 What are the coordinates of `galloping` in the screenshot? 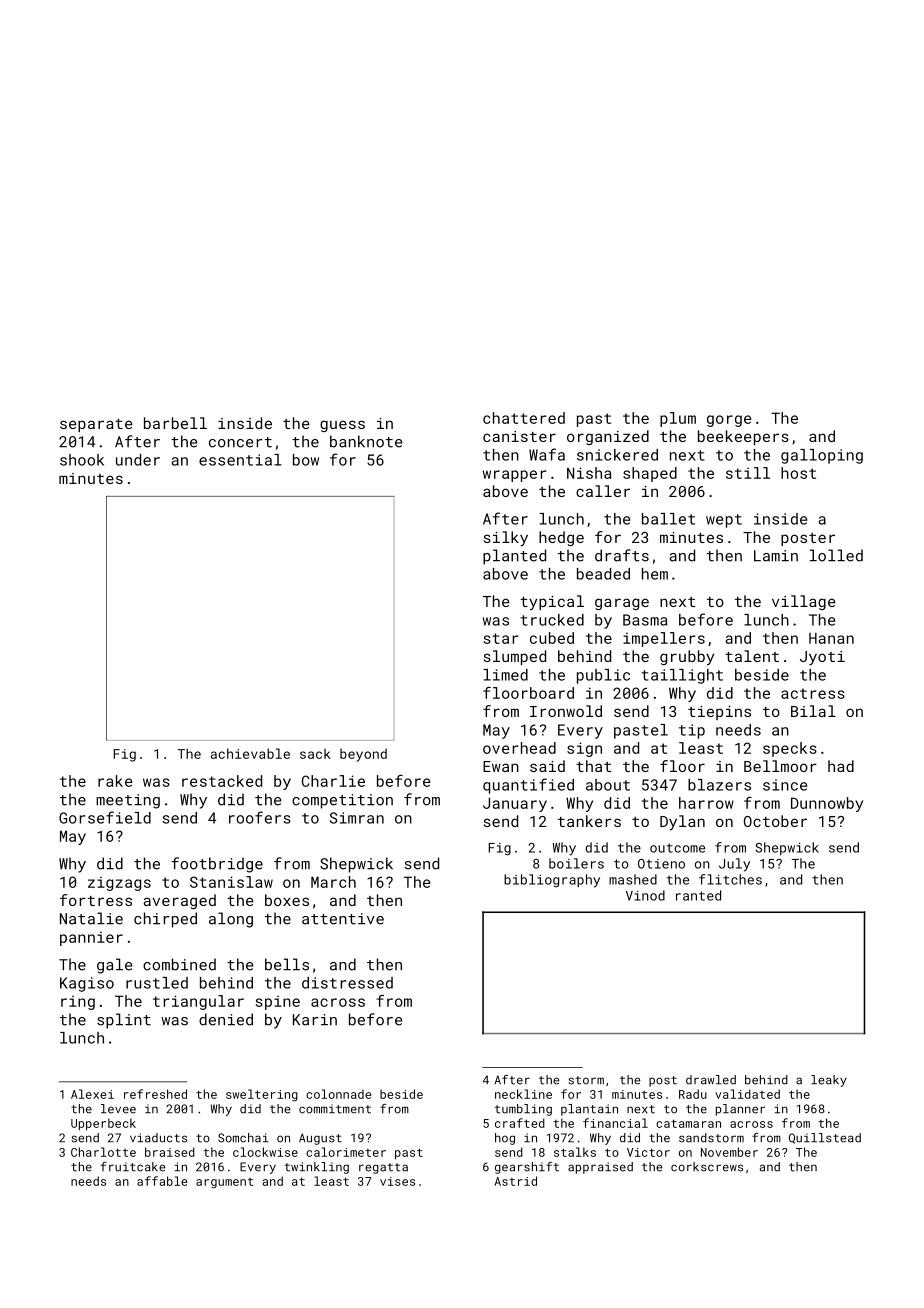 It's located at (822, 456).
